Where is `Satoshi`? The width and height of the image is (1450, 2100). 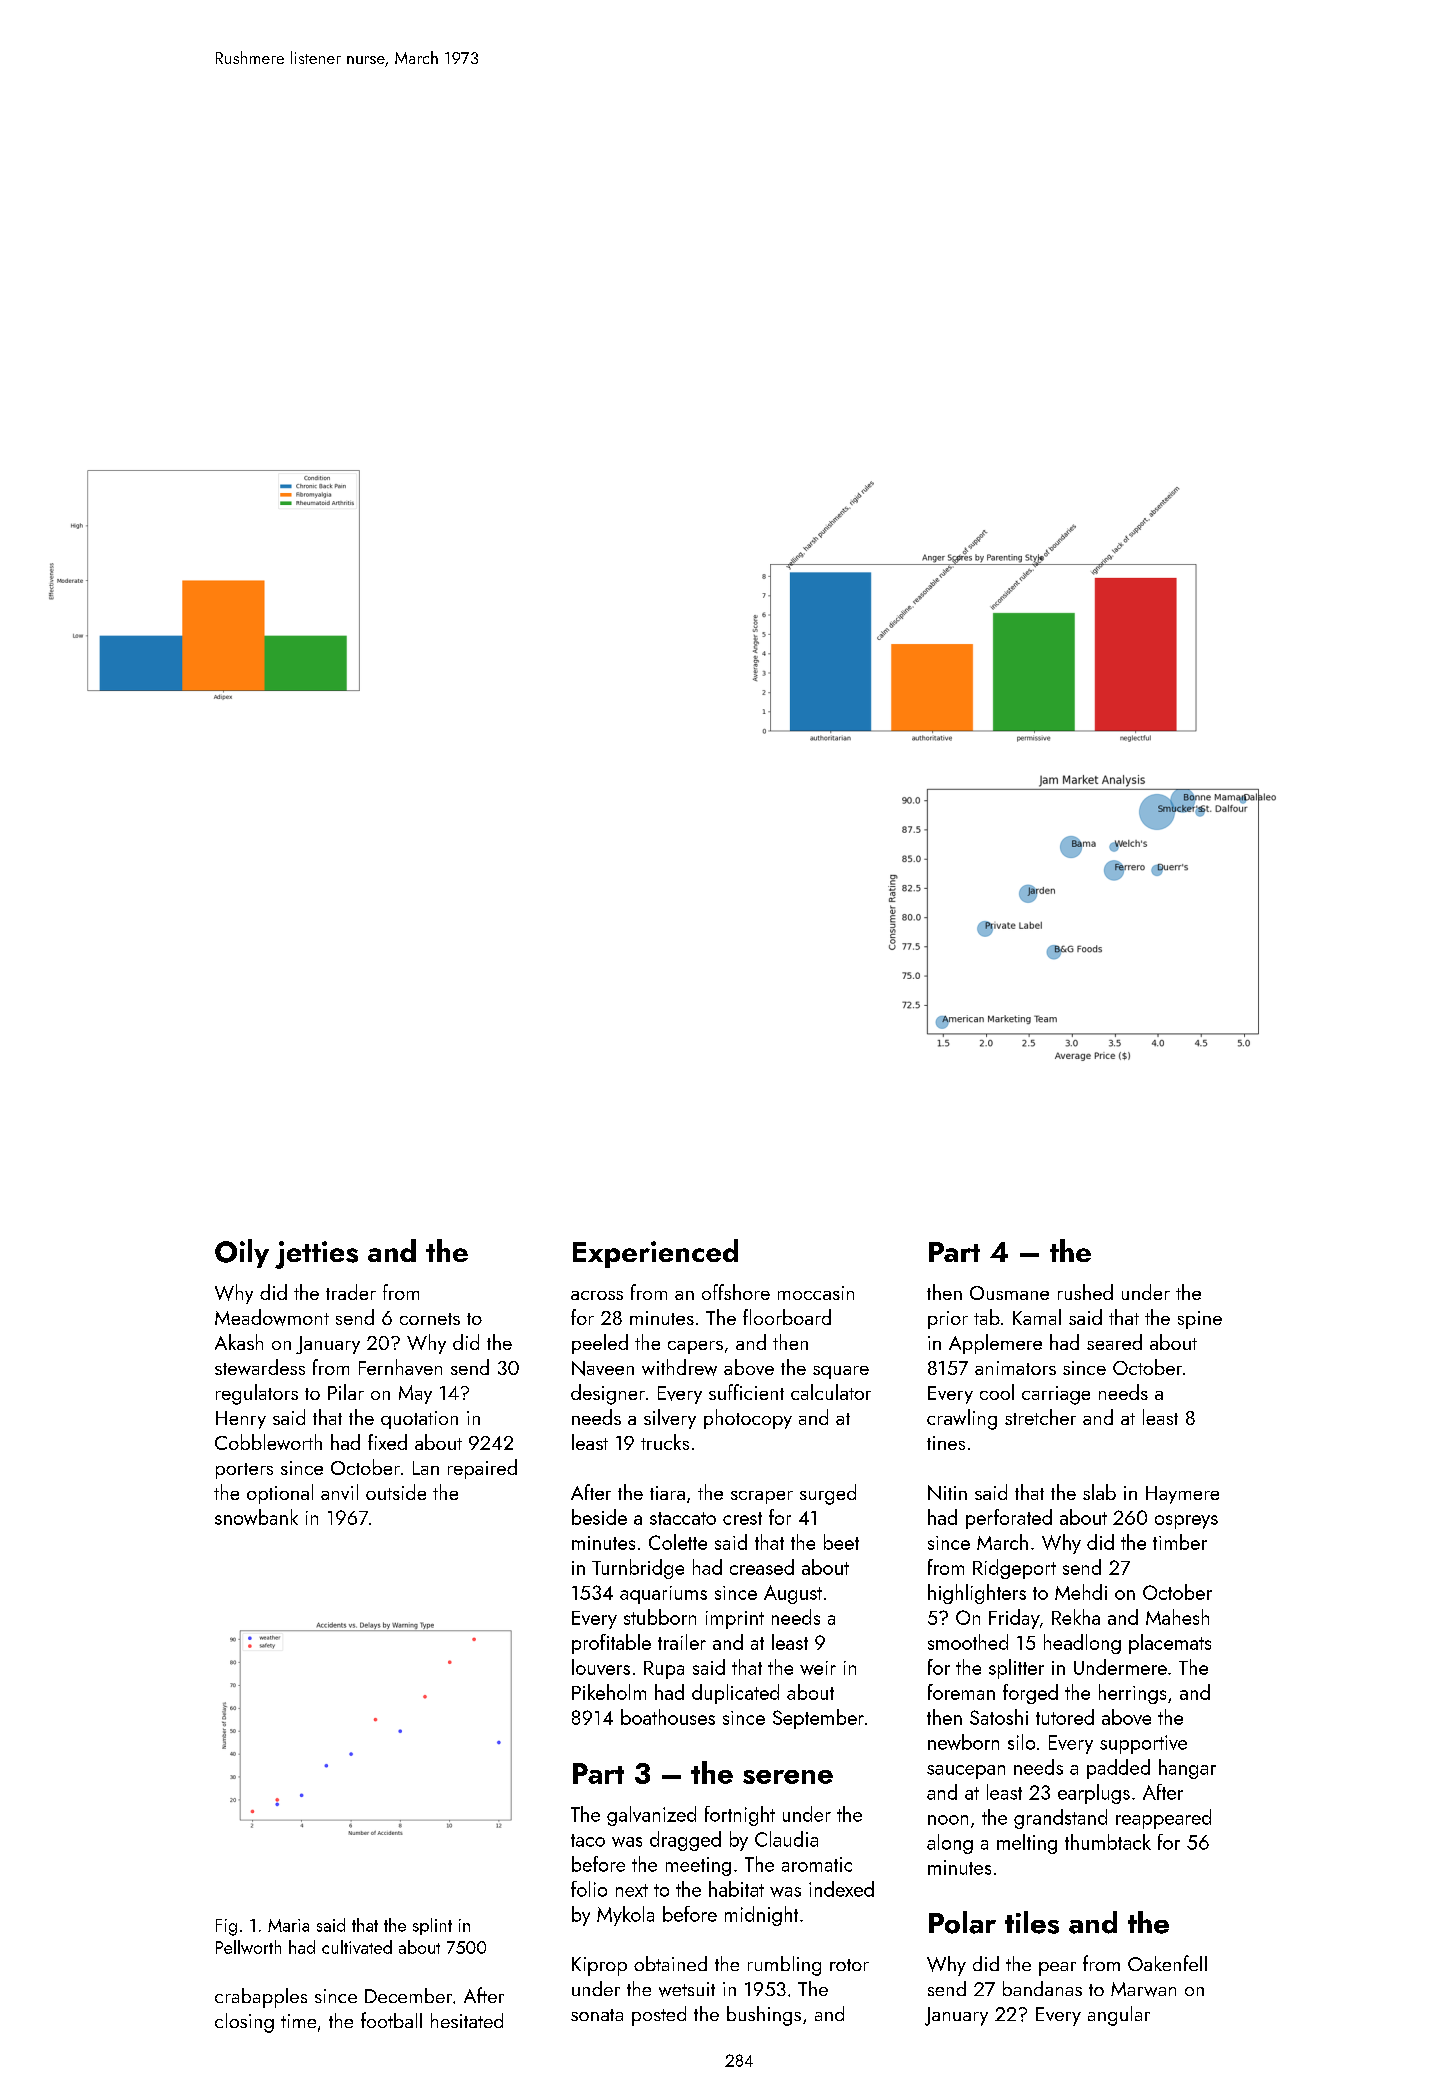
Satoshi is located at coordinates (999, 1717).
